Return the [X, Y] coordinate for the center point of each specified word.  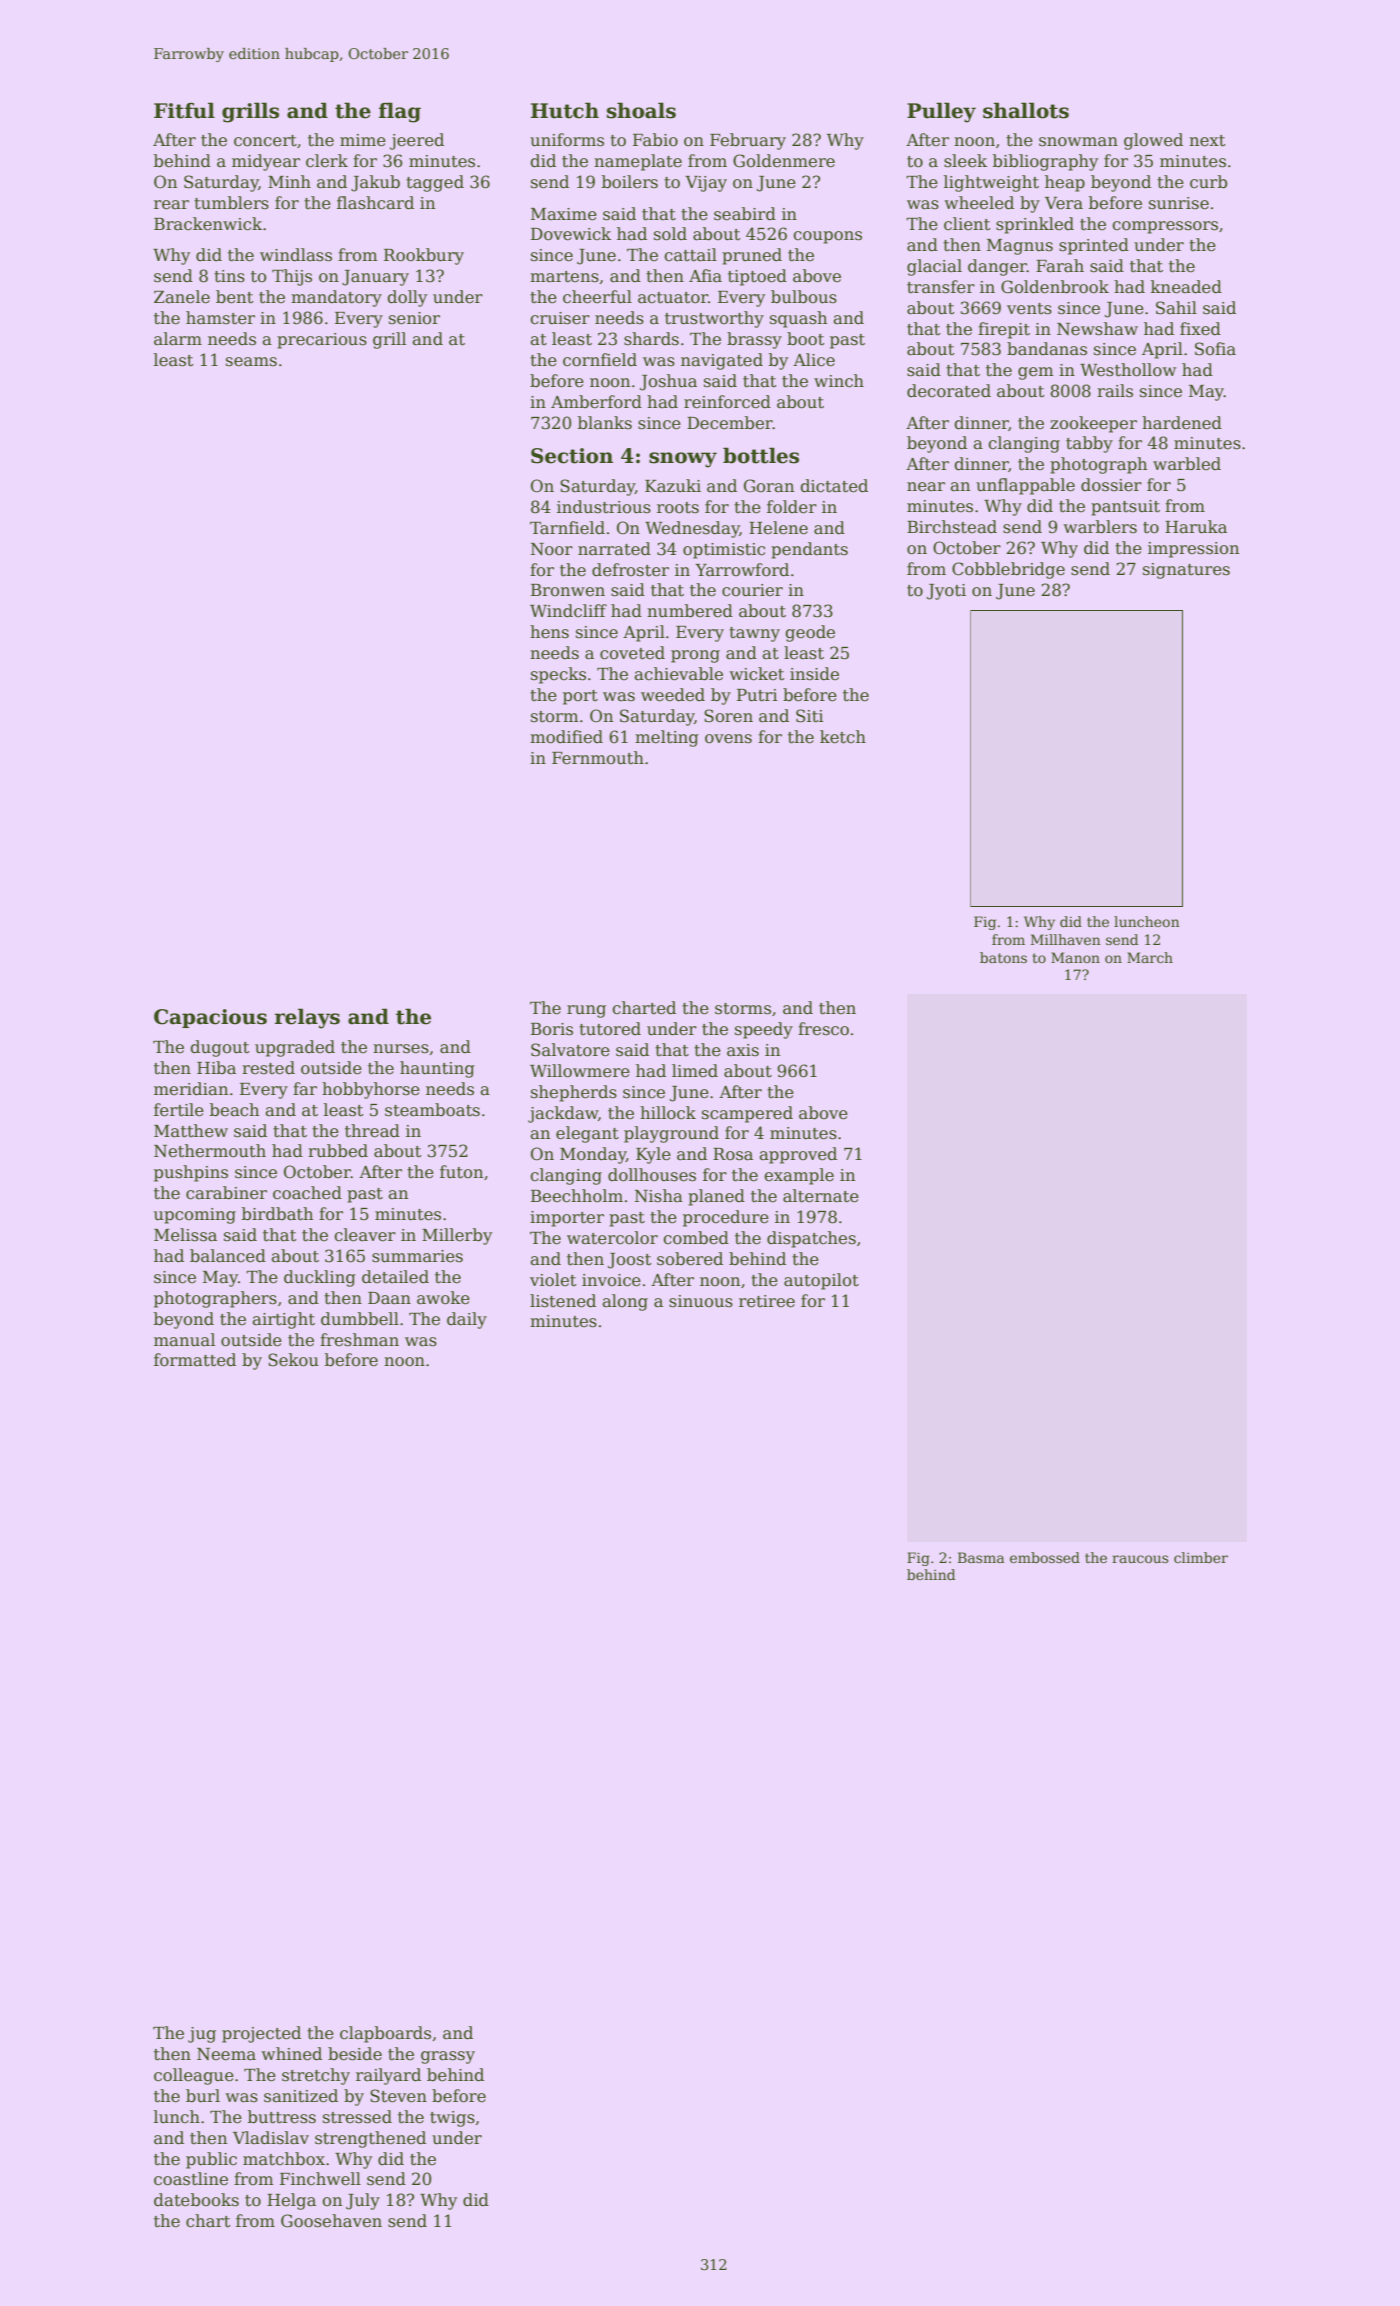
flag [400, 112]
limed [695, 1071]
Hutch [565, 110]
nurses [401, 1049]
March [1150, 957]
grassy [448, 2057]
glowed [1153, 141]
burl [203, 2095]
